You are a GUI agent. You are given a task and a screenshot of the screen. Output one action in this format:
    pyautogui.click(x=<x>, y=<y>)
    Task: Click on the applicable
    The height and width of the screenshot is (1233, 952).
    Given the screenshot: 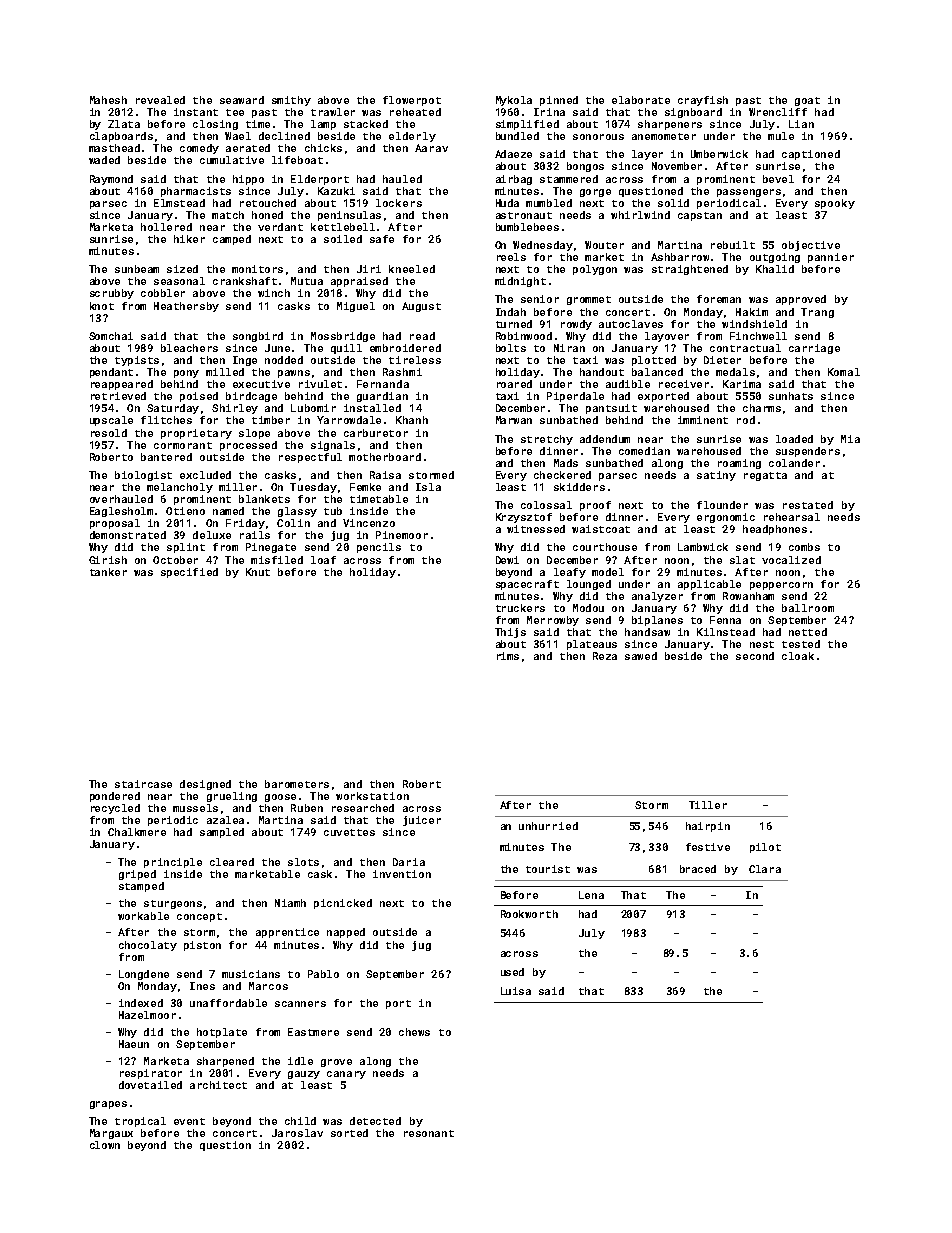 What is the action you would take?
    pyautogui.click(x=709, y=585)
